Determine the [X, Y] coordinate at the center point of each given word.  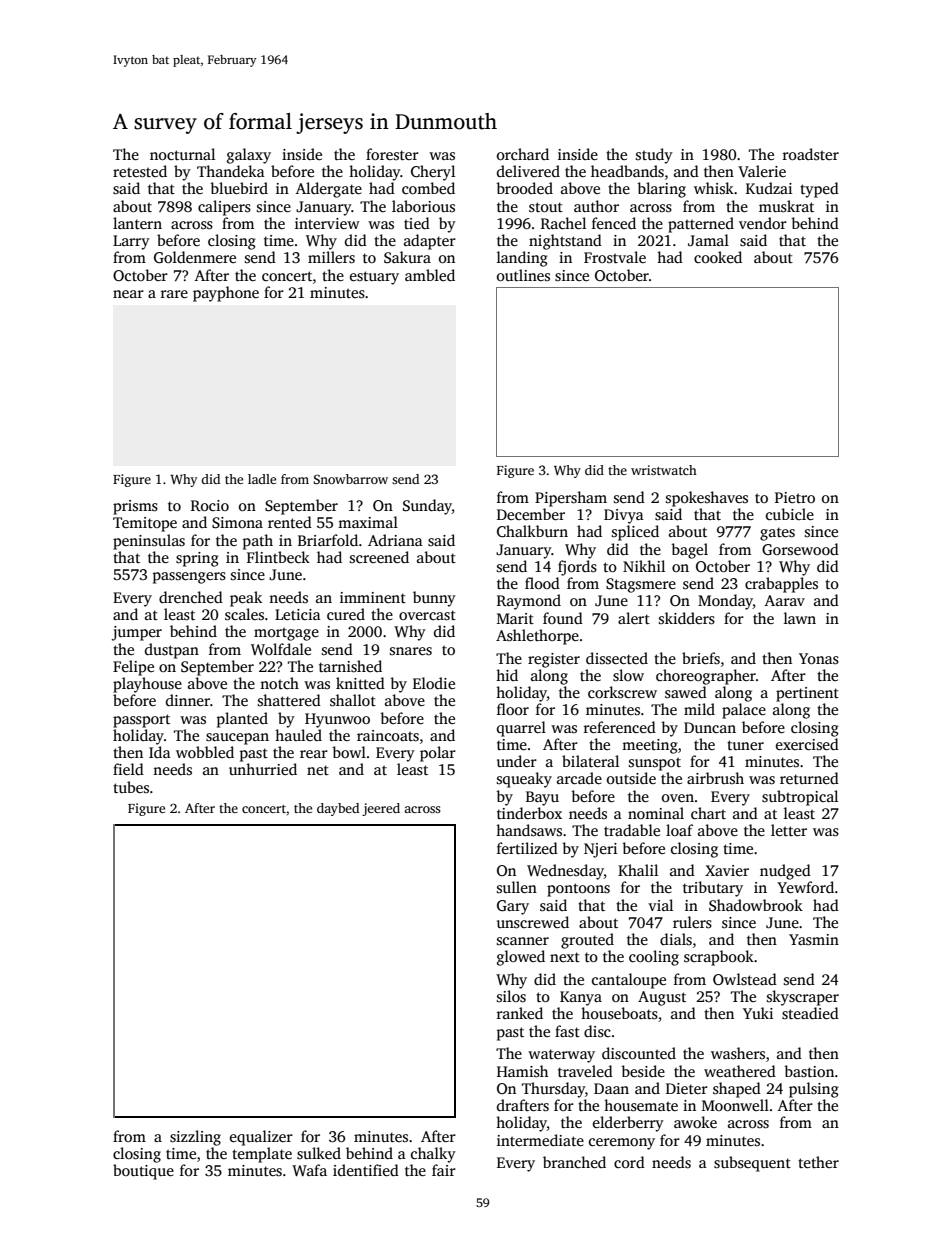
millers [331, 257]
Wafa [309, 1170]
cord [629, 1162]
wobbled [205, 752]
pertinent [807, 694]
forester [392, 154]
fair [444, 1170]
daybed [338, 809]
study [654, 156]
